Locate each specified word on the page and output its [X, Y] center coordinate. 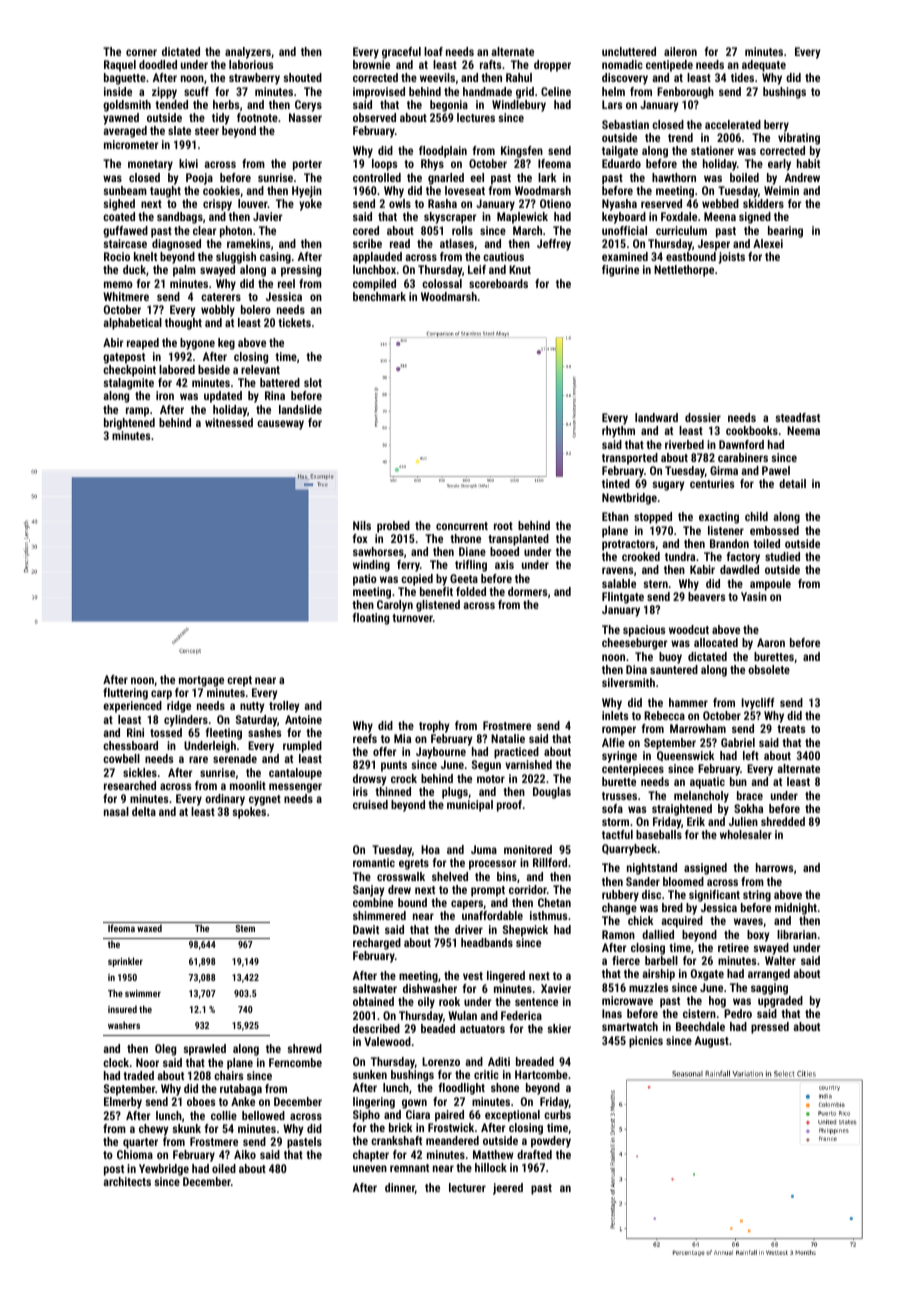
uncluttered [629, 51]
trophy [434, 727]
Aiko [245, 1154]
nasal [116, 811]
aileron [680, 51]
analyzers [248, 53]
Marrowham [698, 728]
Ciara [418, 1114]
